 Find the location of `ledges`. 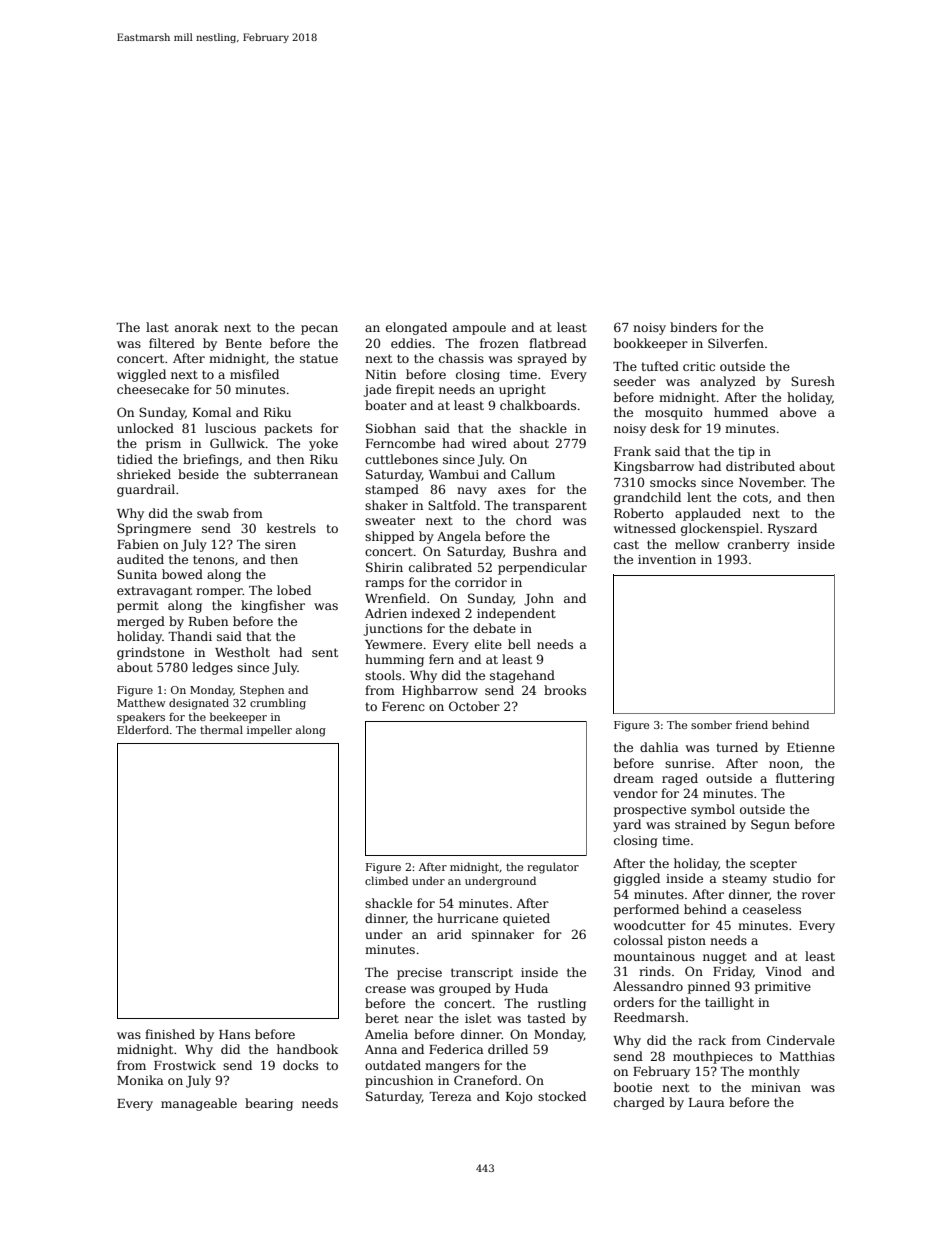

ledges is located at coordinates (212, 668).
